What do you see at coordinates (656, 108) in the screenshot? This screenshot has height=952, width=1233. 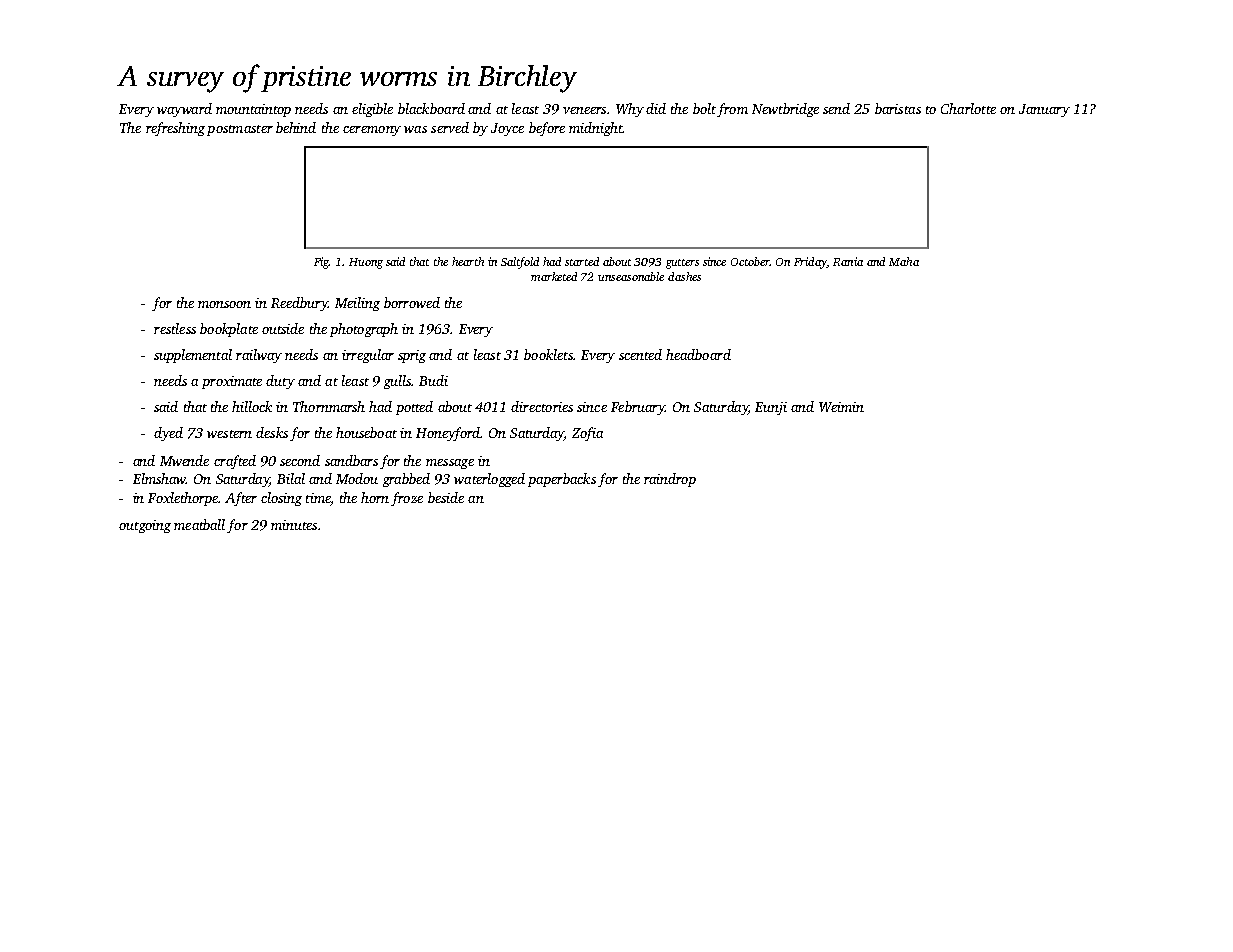 I see `did` at bounding box center [656, 108].
